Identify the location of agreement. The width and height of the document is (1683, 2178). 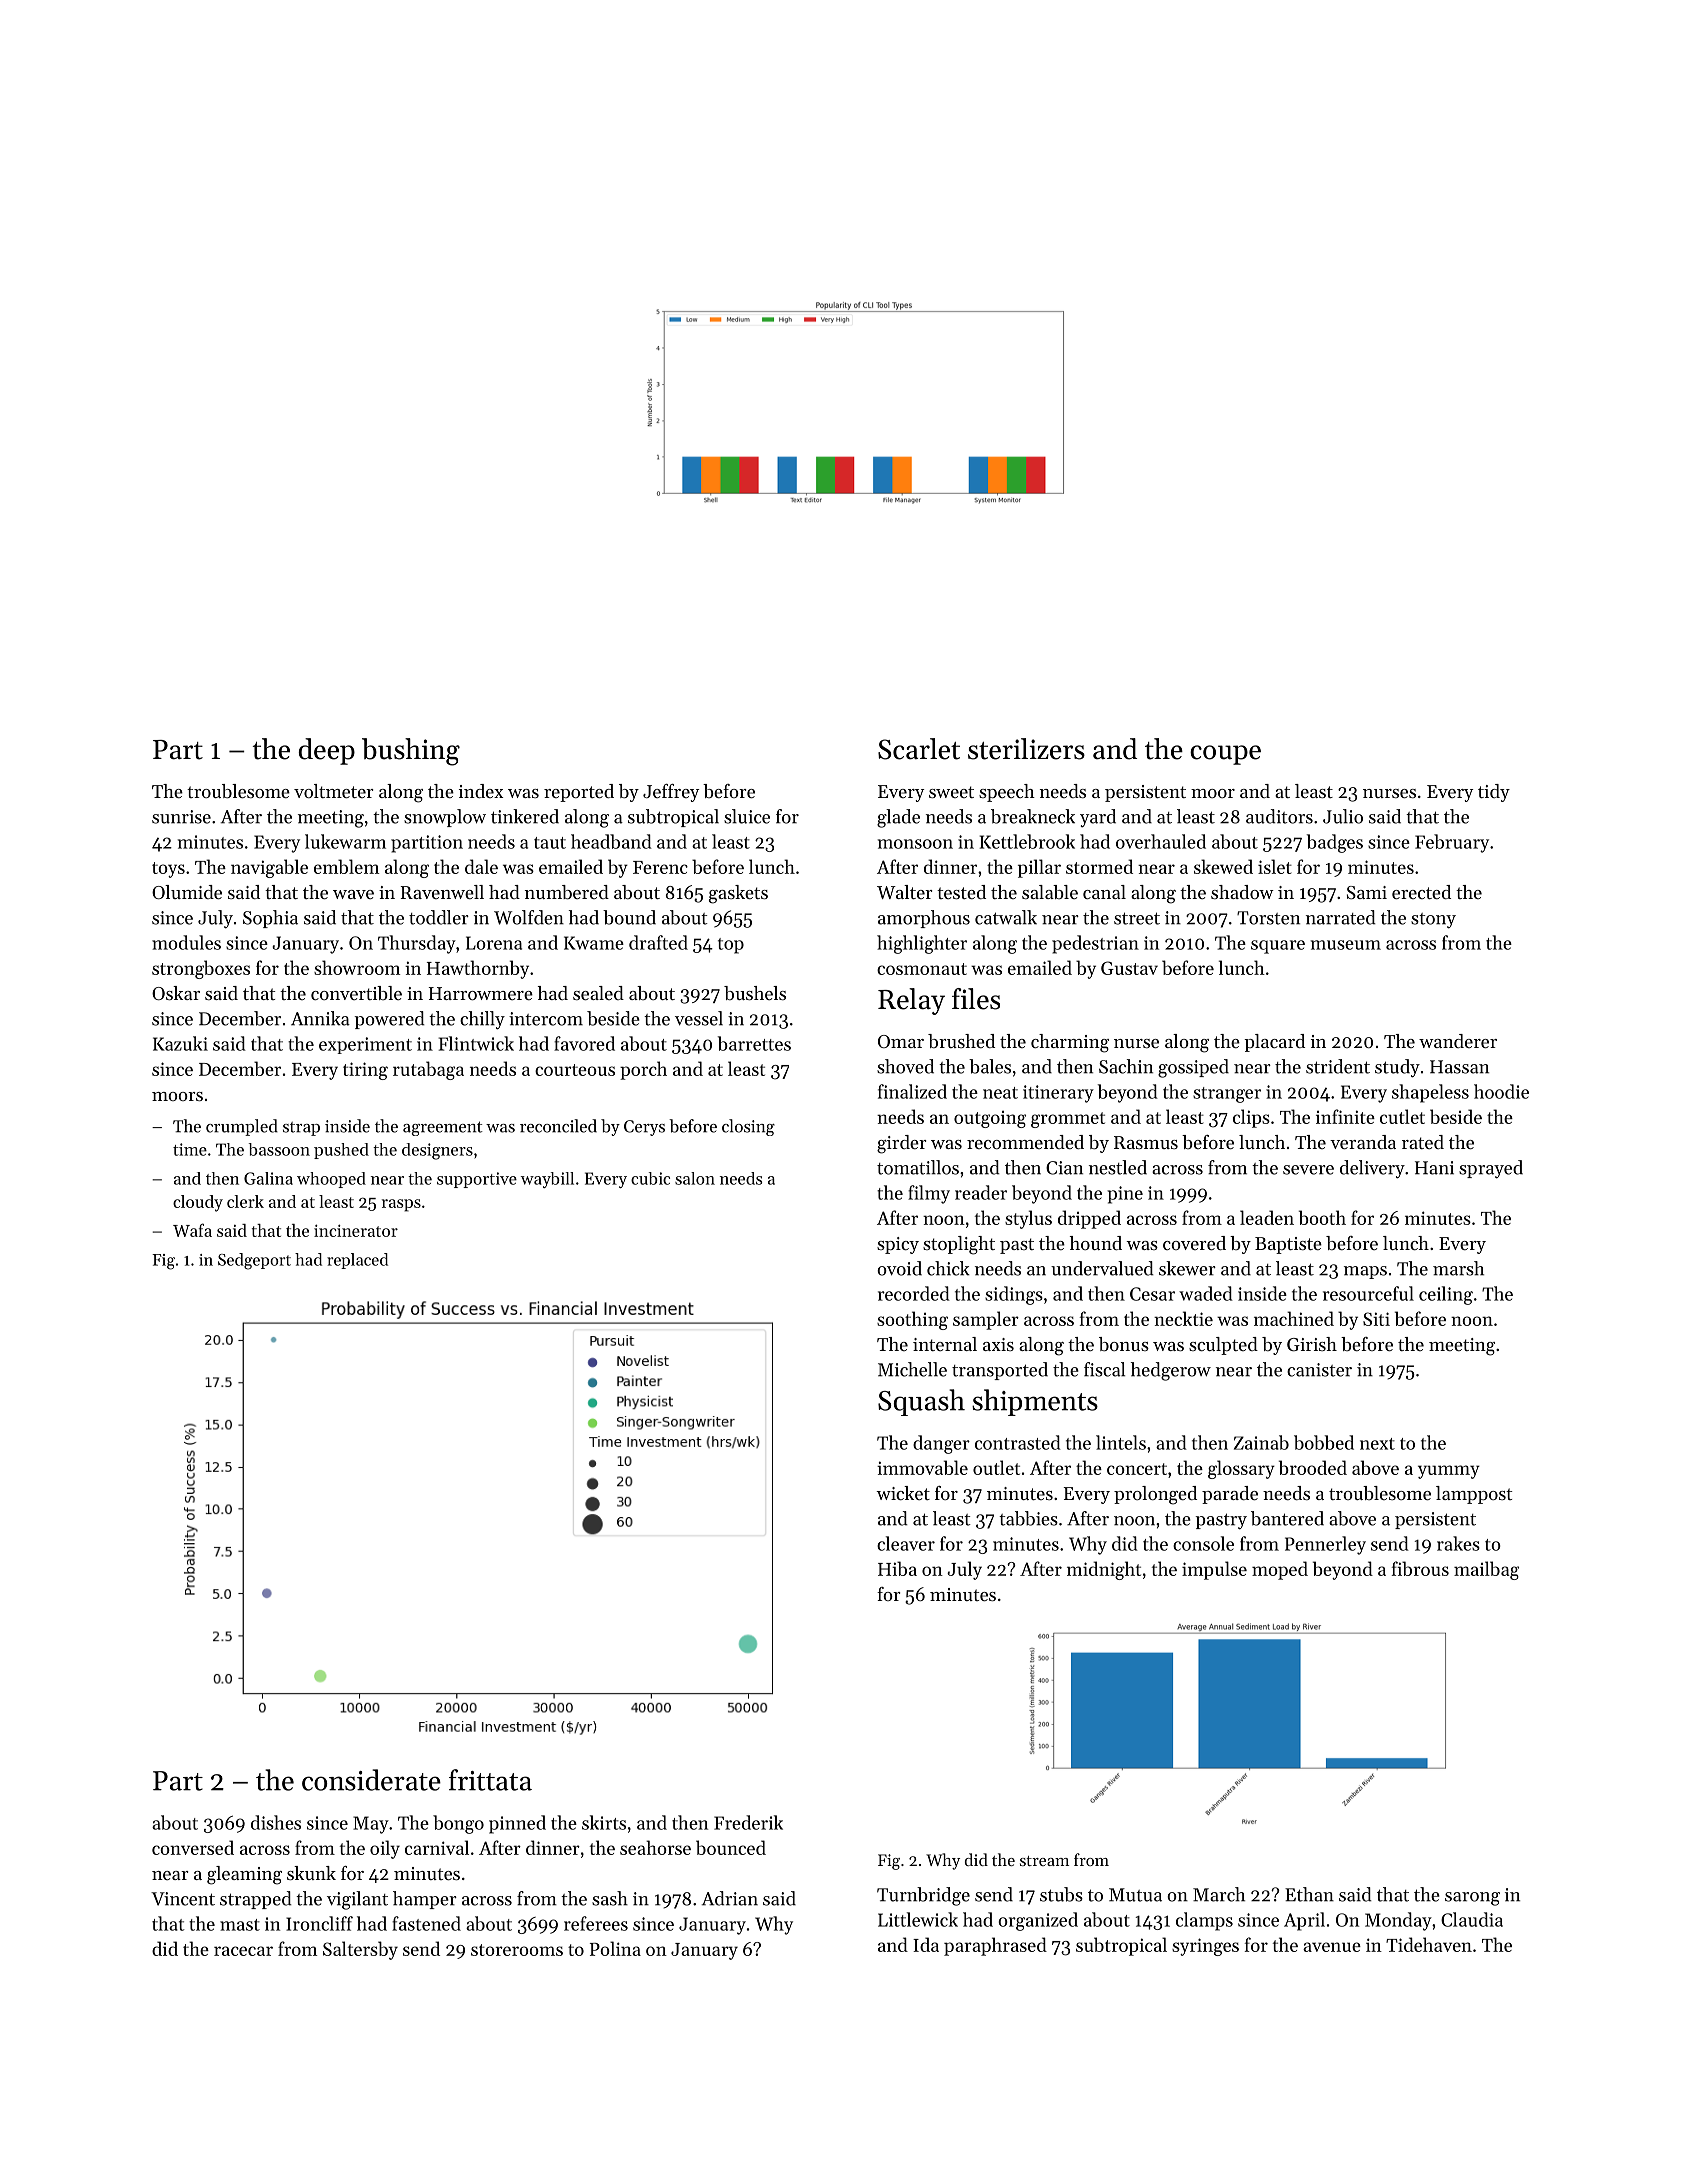
(443, 1128).
